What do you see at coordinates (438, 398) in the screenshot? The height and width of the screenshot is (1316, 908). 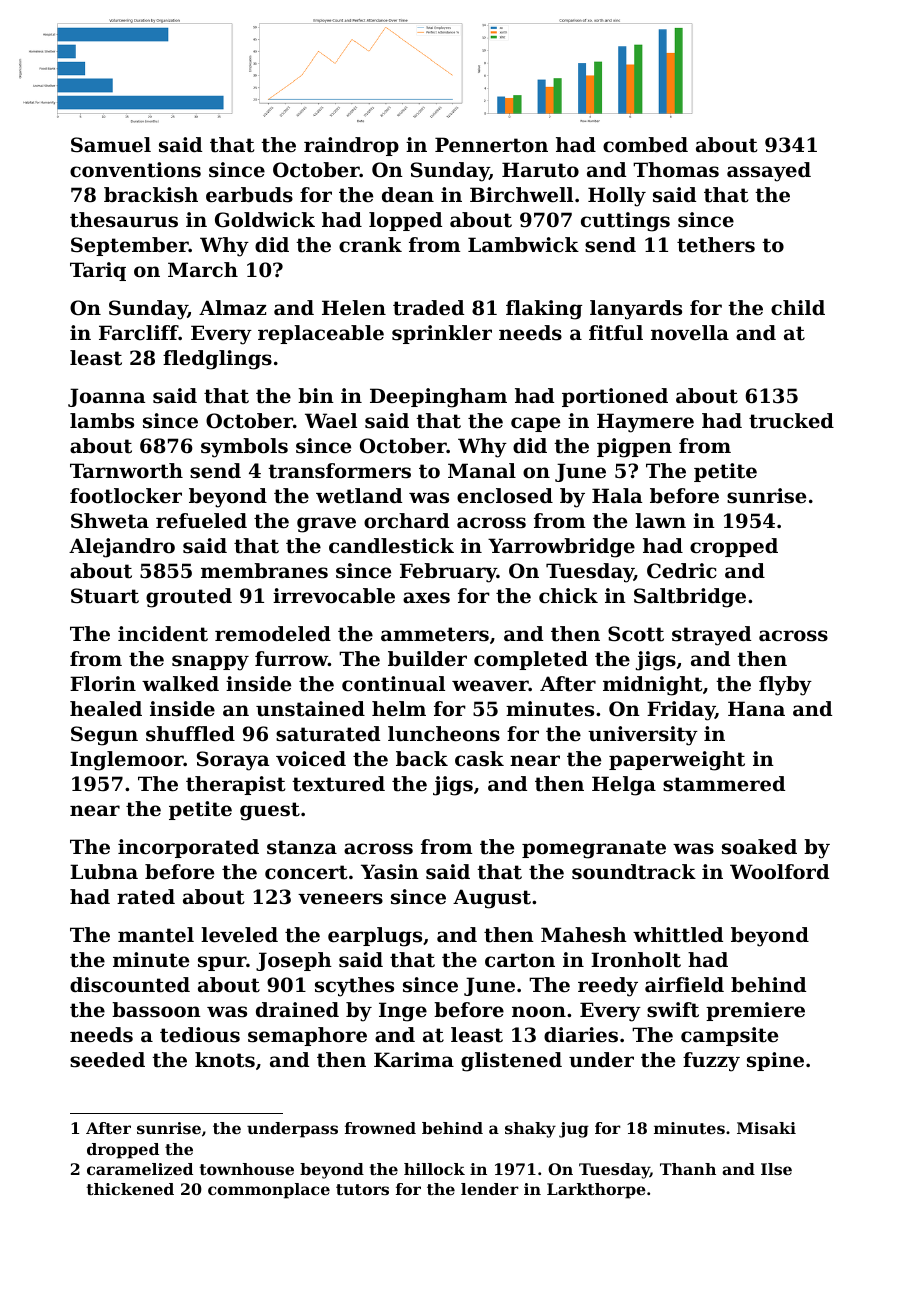 I see `Deepingham` at bounding box center [438, 398].
